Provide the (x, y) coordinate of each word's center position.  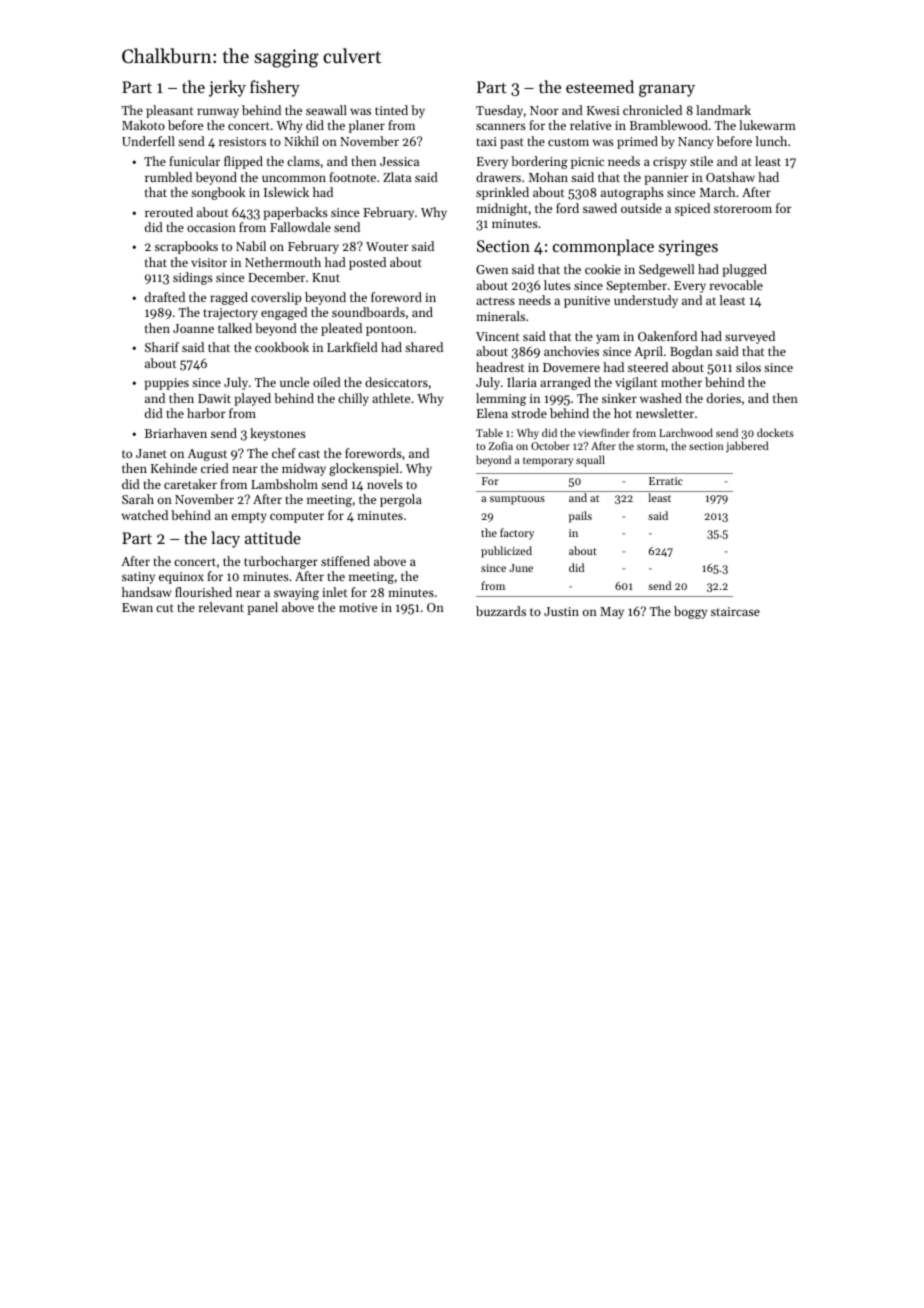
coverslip (276, 298)
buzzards (501, 611)
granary (667, 91)
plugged (744, 270)
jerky (227, 88)
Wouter (387, 246)
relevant (221, 607)
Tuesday (499, 111)
